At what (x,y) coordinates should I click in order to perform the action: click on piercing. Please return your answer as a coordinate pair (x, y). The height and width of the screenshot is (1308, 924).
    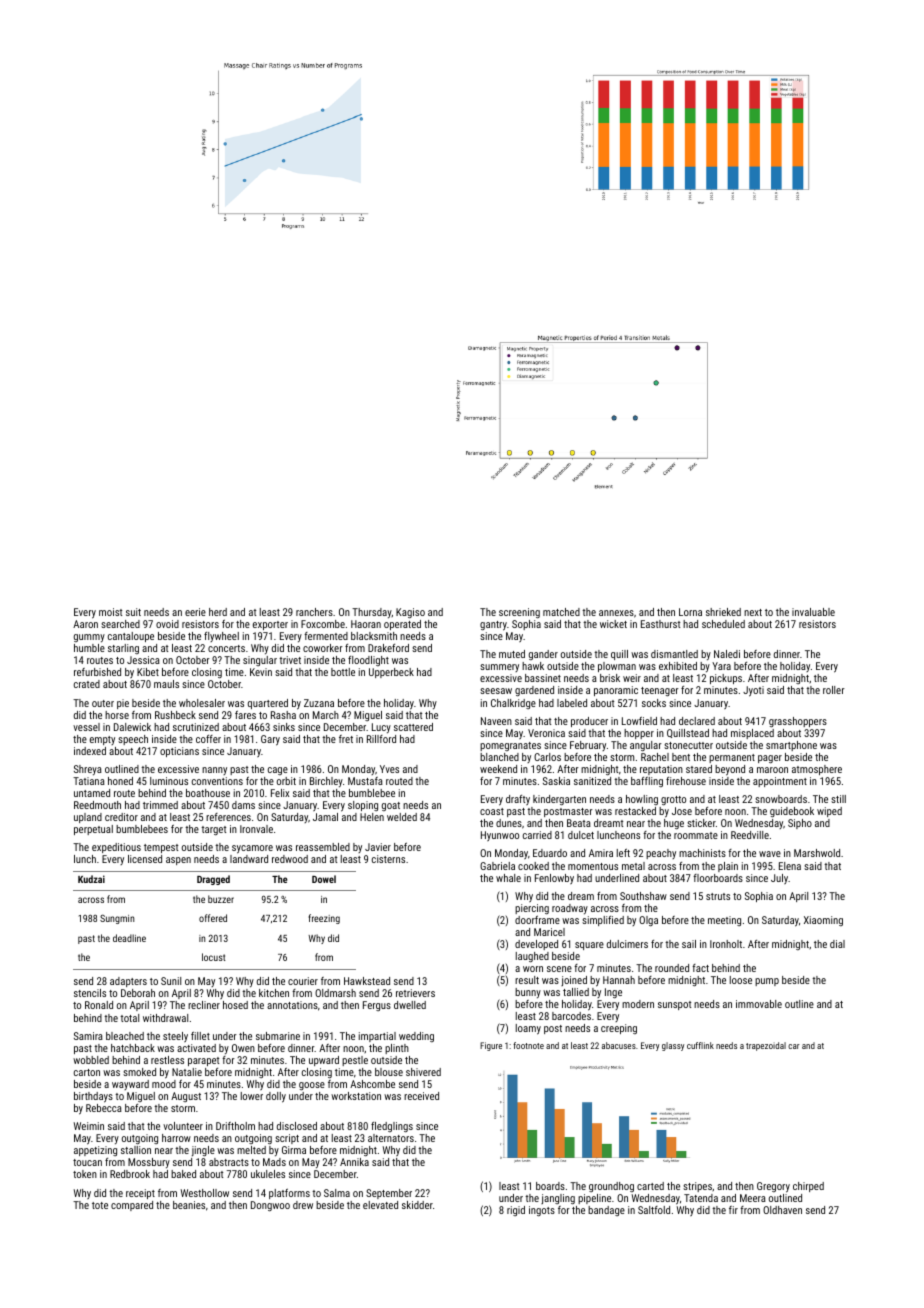
    Looking at the image, I should click on (532, 909).
